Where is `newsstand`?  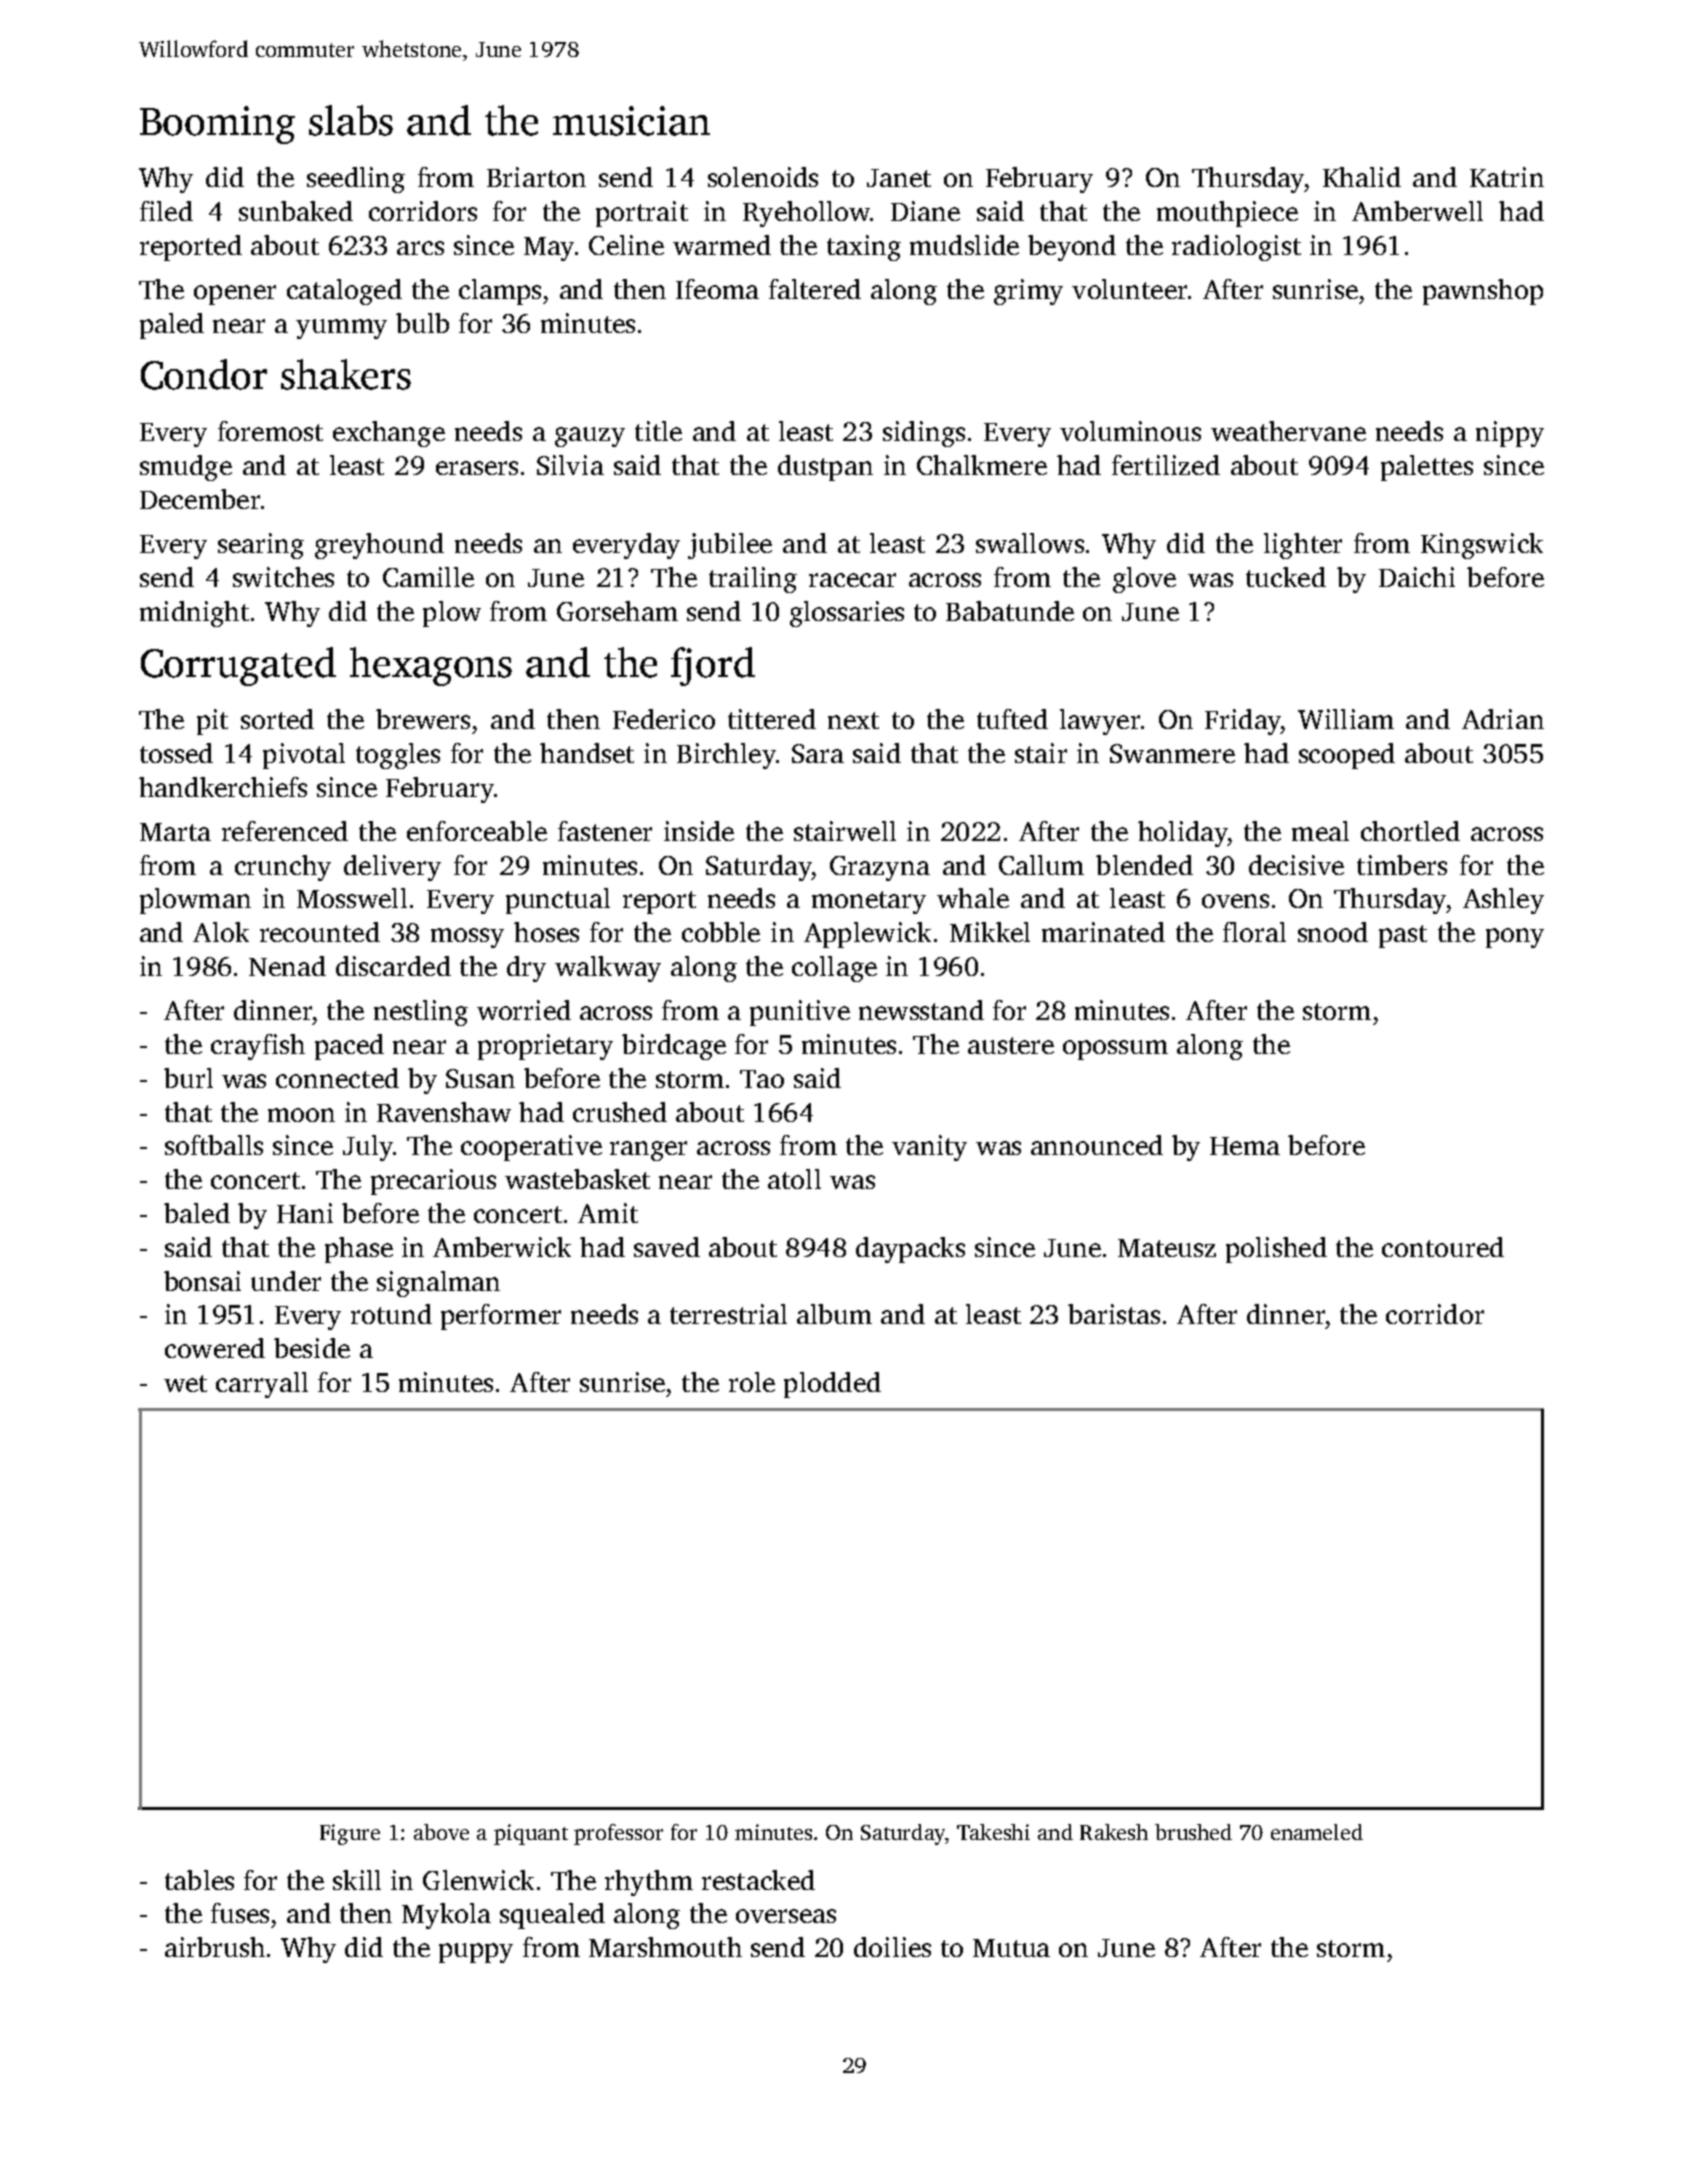
newsstand is located at coordinates (921, 1010).
